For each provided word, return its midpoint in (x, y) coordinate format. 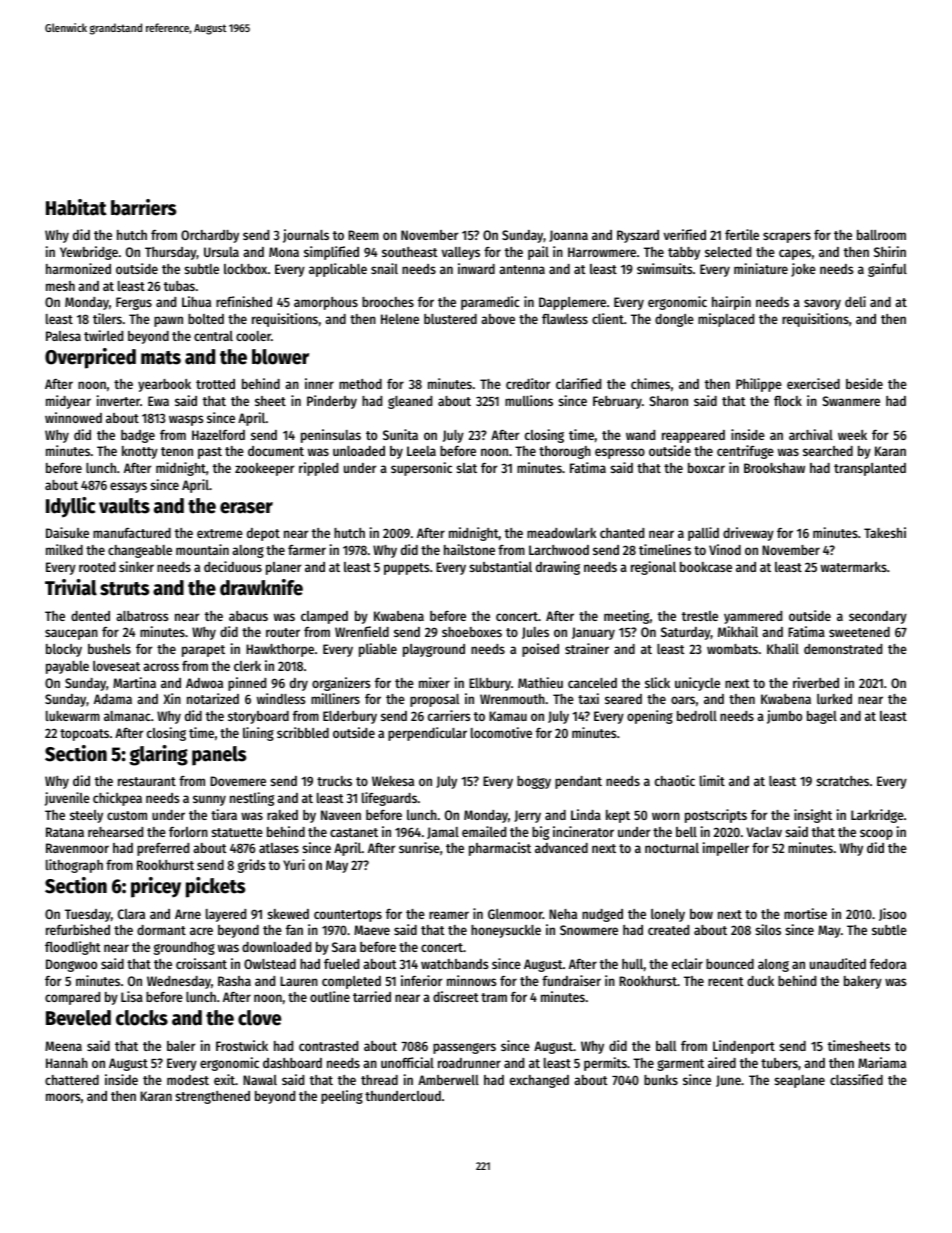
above (498, 319)
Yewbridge (89, 253)
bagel (822, 717)
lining (258, 734)
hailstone (469, 549)
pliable (378, 650)
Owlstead (270, 964)
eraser (246, 508)
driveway (748, 534)
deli (855, 301)
